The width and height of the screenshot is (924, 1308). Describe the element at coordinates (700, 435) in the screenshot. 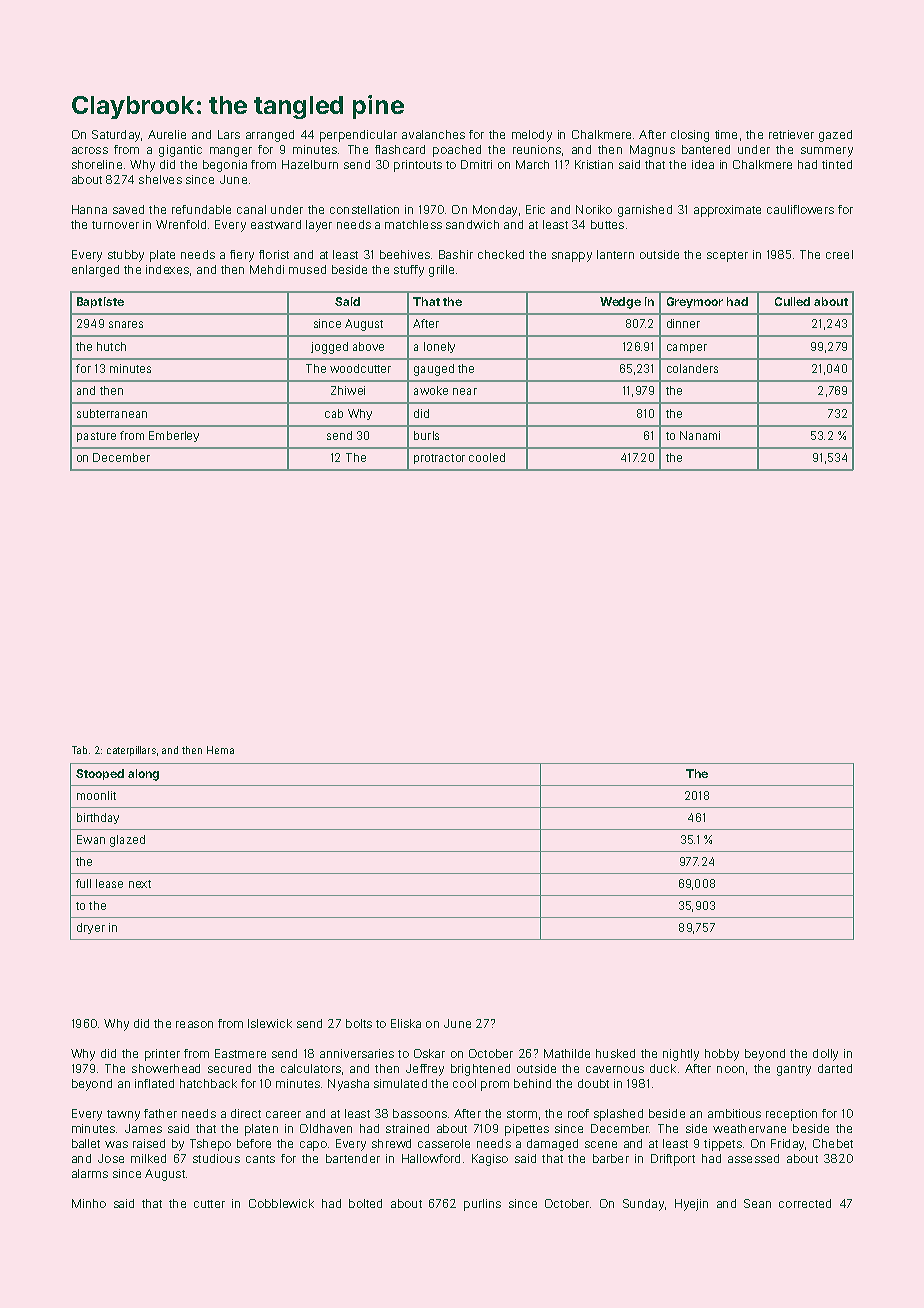

I see `Nanami` at that location.
